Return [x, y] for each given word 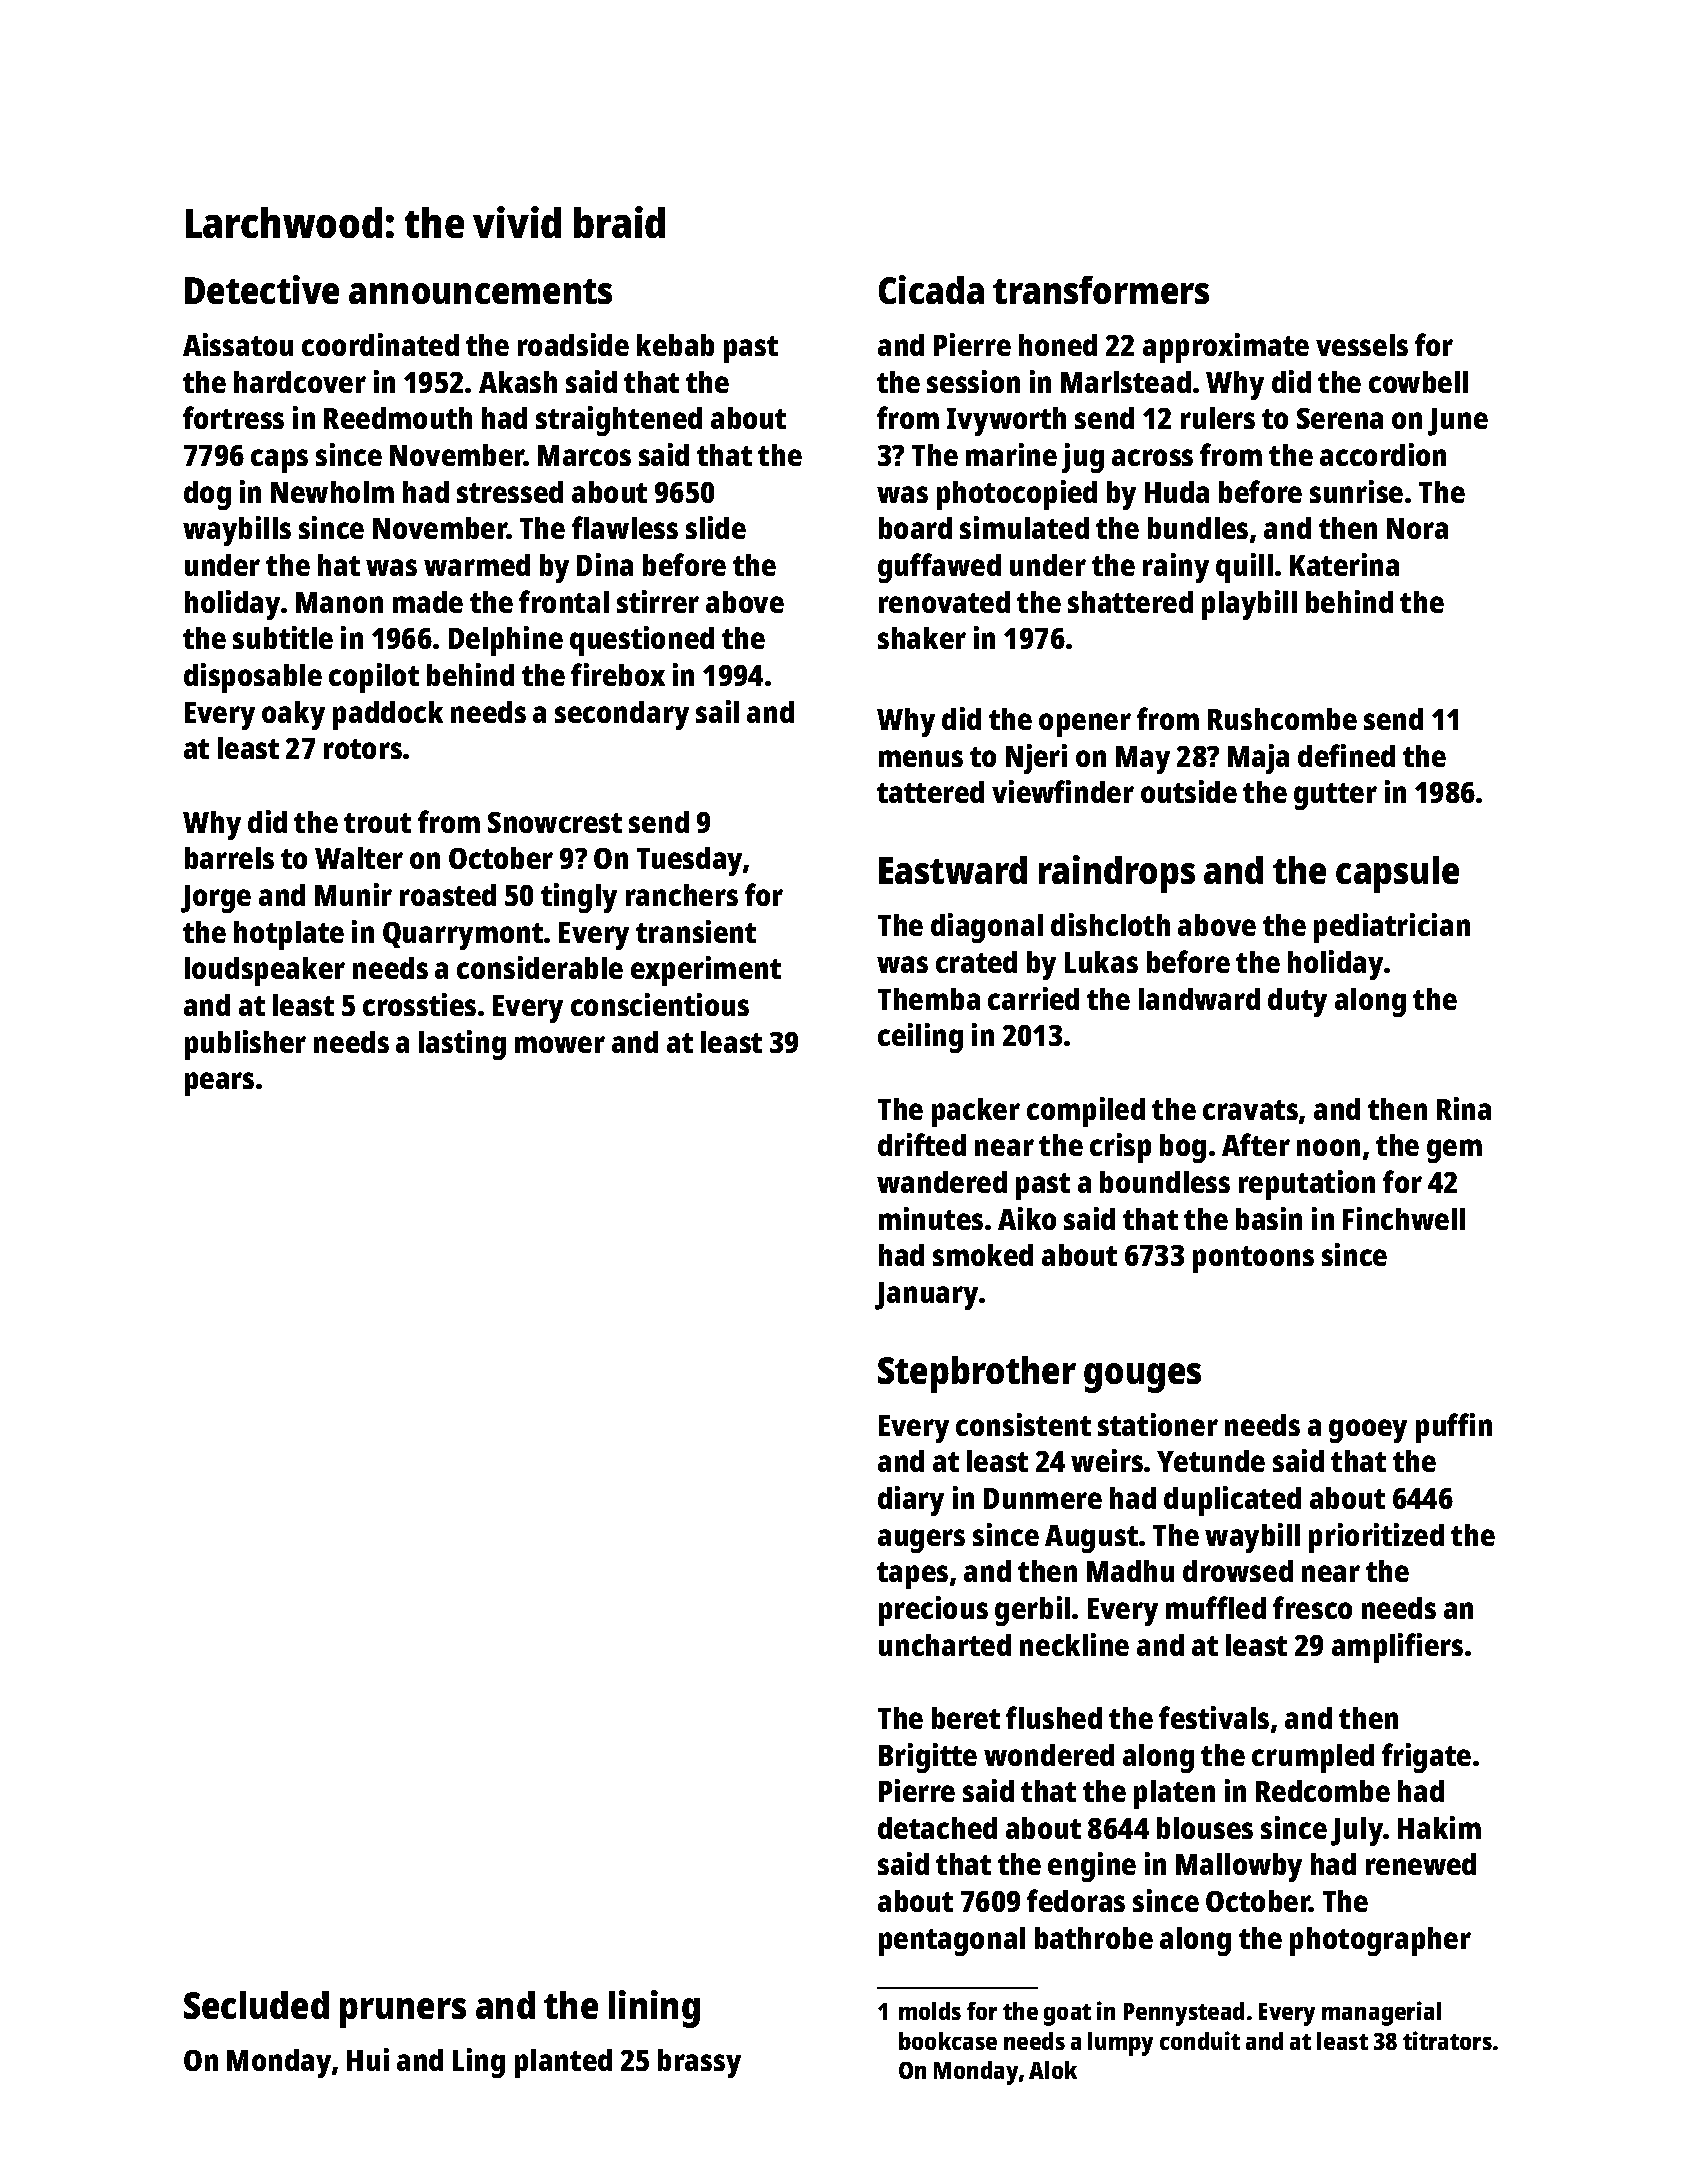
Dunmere [1043, 1498]
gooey [1368, 1431]
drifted [922, 1144]
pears [219, 1084]
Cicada [931, 289]
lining [654, 2009]
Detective [262, 289]
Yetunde [1211, 1461]
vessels [1362, 345]
